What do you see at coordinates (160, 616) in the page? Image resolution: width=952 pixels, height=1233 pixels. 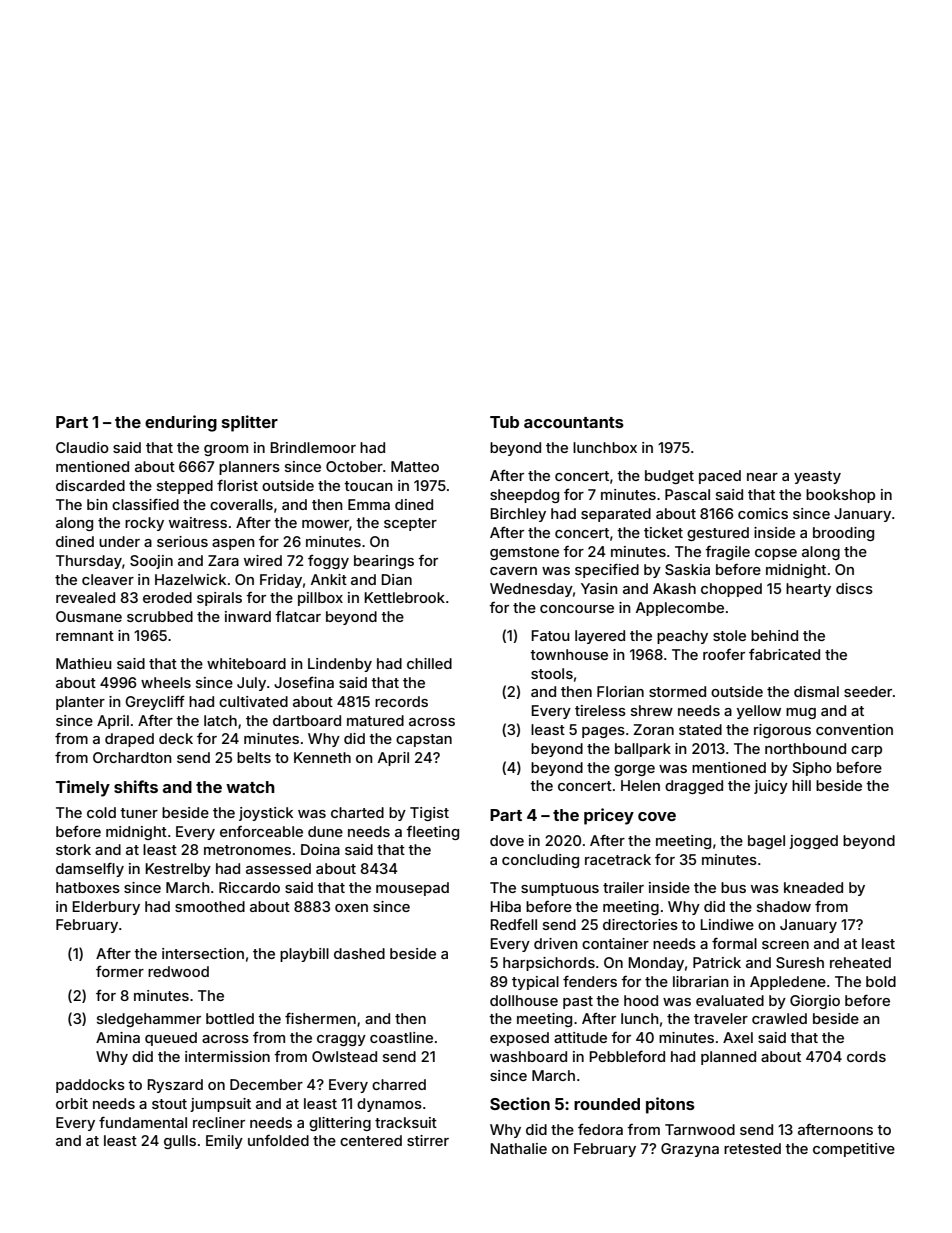 I see `scrubbed` at bounding box center [160, 616].
